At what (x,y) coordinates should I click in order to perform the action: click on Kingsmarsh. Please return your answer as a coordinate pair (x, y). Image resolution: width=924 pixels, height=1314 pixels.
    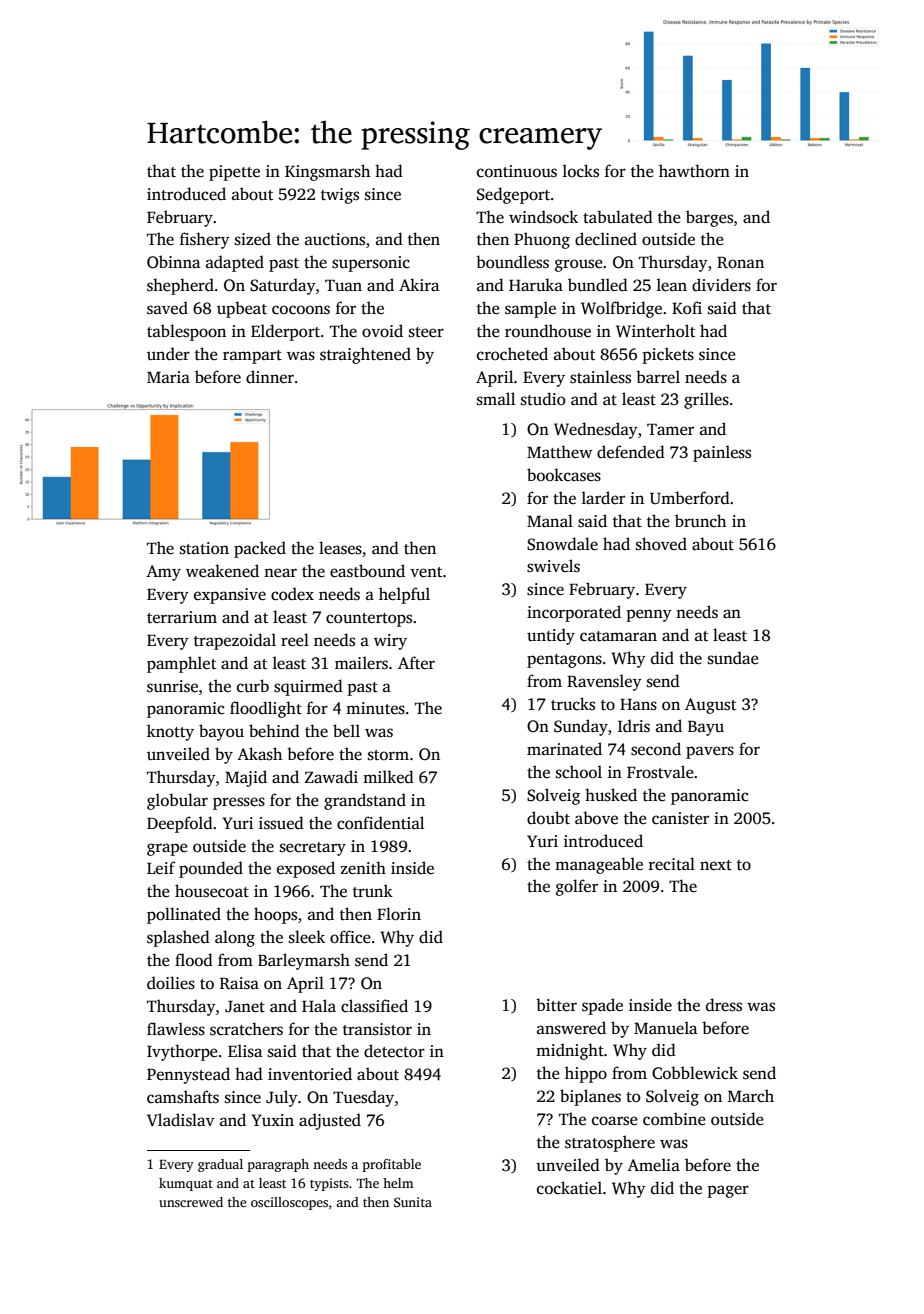
    Looking at the image, I should click on (327, 172).
